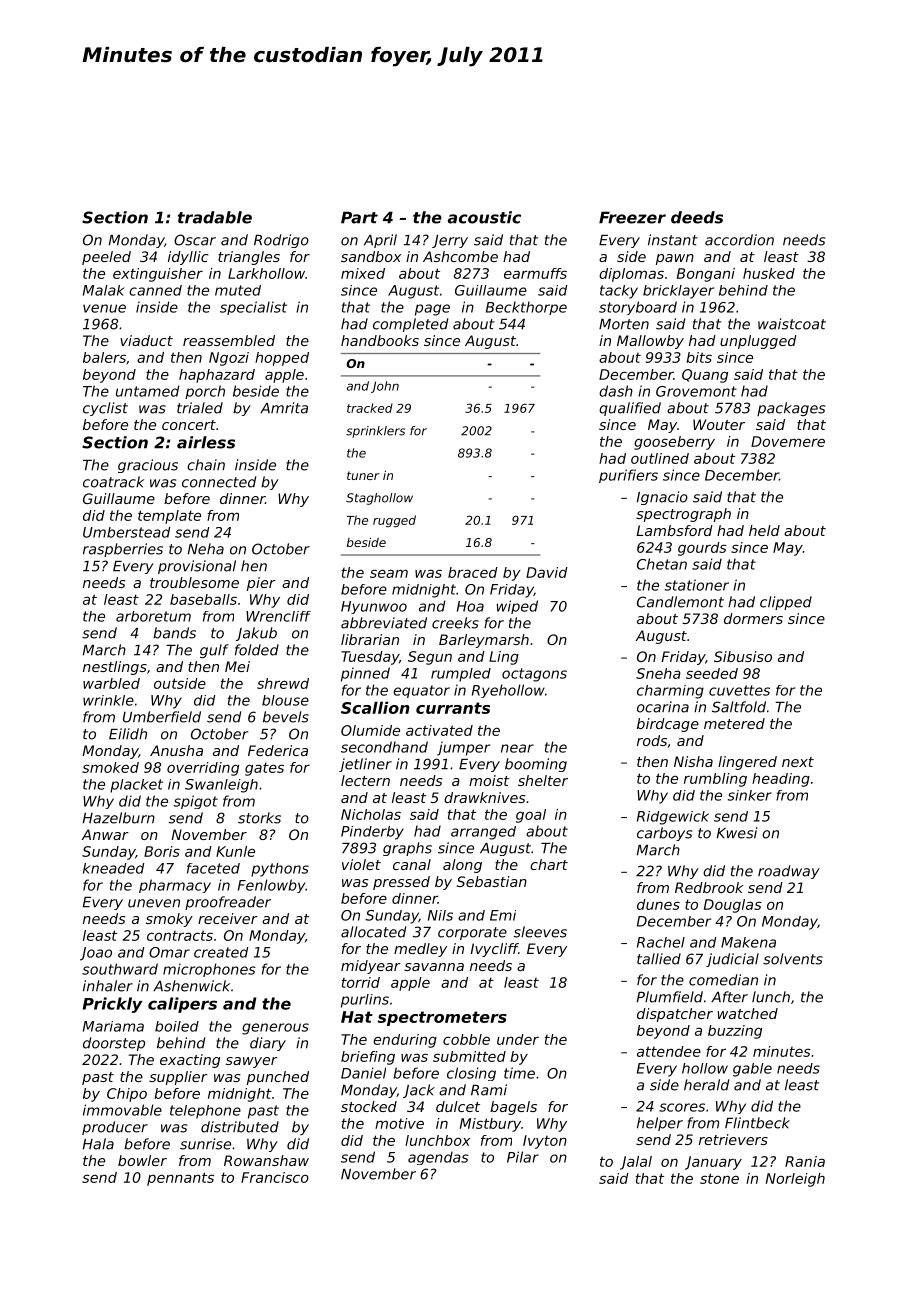 The height and width of the screenshot is (1316, 908). Describe the element at coordinates (792, 324) in the screenshot. I see `waistcoat` at that location.
